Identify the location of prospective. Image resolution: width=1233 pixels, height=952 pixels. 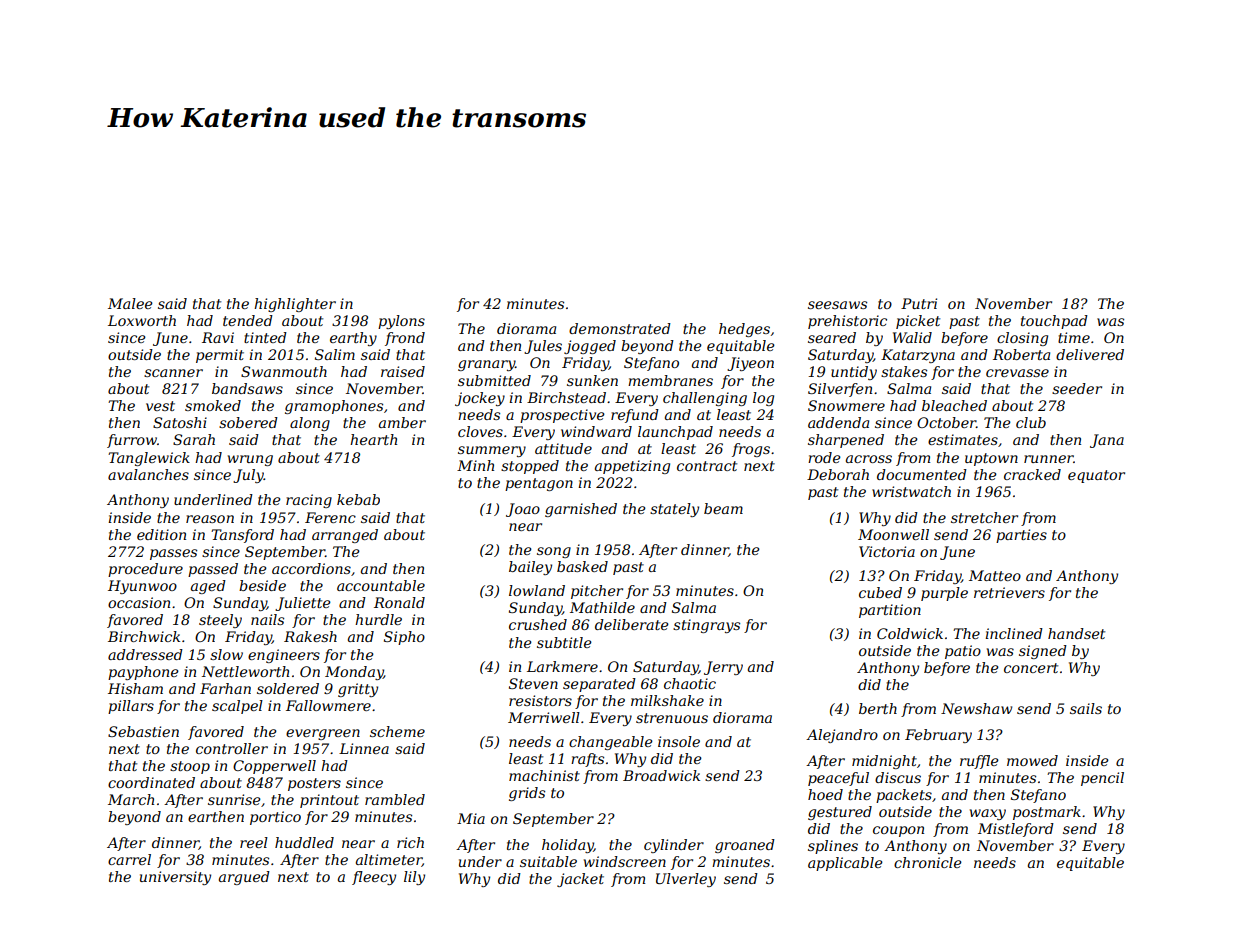
(562, 416).
